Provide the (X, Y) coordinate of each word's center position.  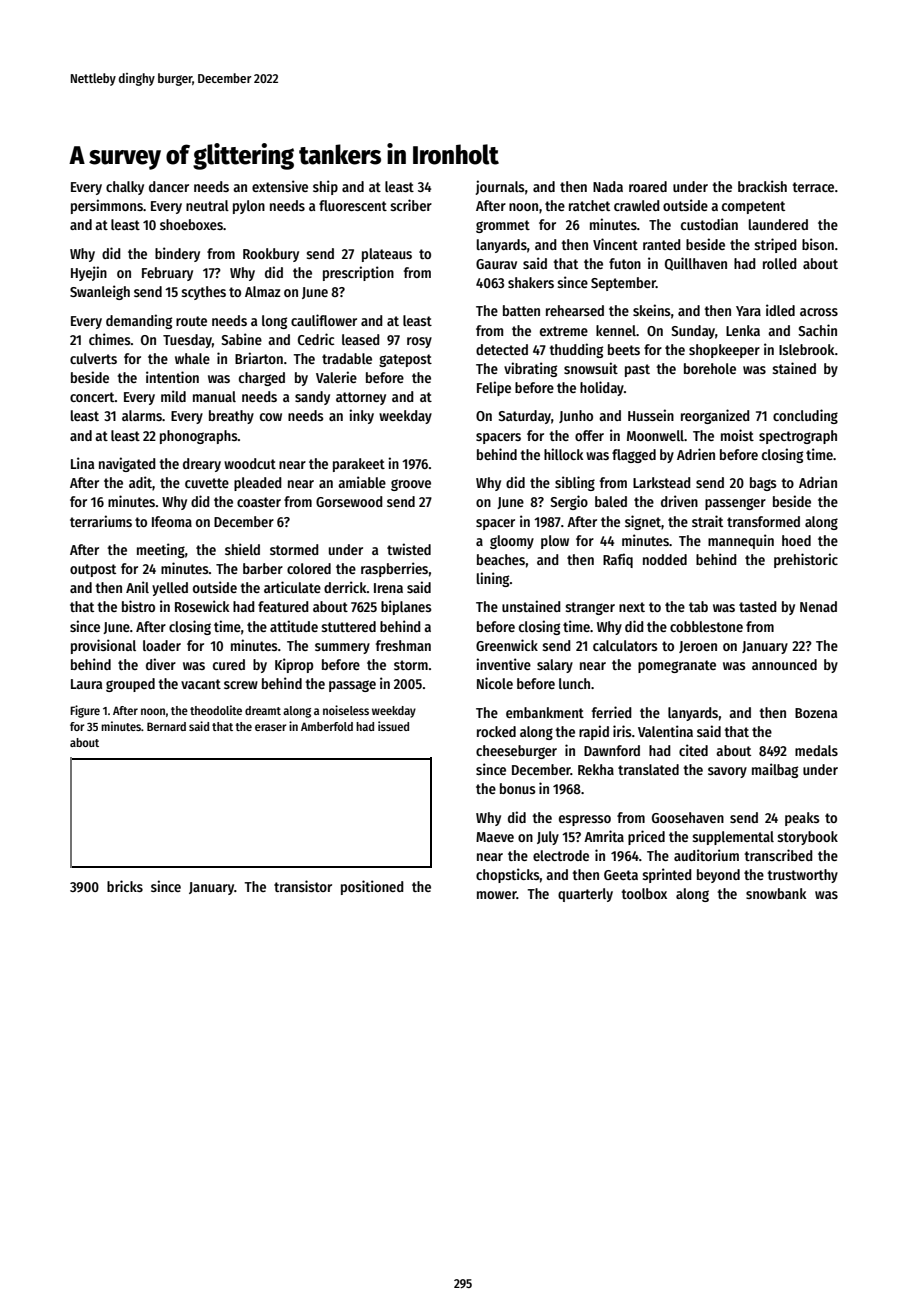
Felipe (494, 388)
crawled (637, 205)
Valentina (665, 731)
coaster (259, 502)
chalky (125, 188)
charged (262, 379)
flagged (634, 456)
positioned (372, 887)
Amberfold (327, 726)
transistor (303, 886)
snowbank (776, 893)
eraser (270, 727)
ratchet (589, 205)
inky (361, 416)
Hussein (651, 415)
